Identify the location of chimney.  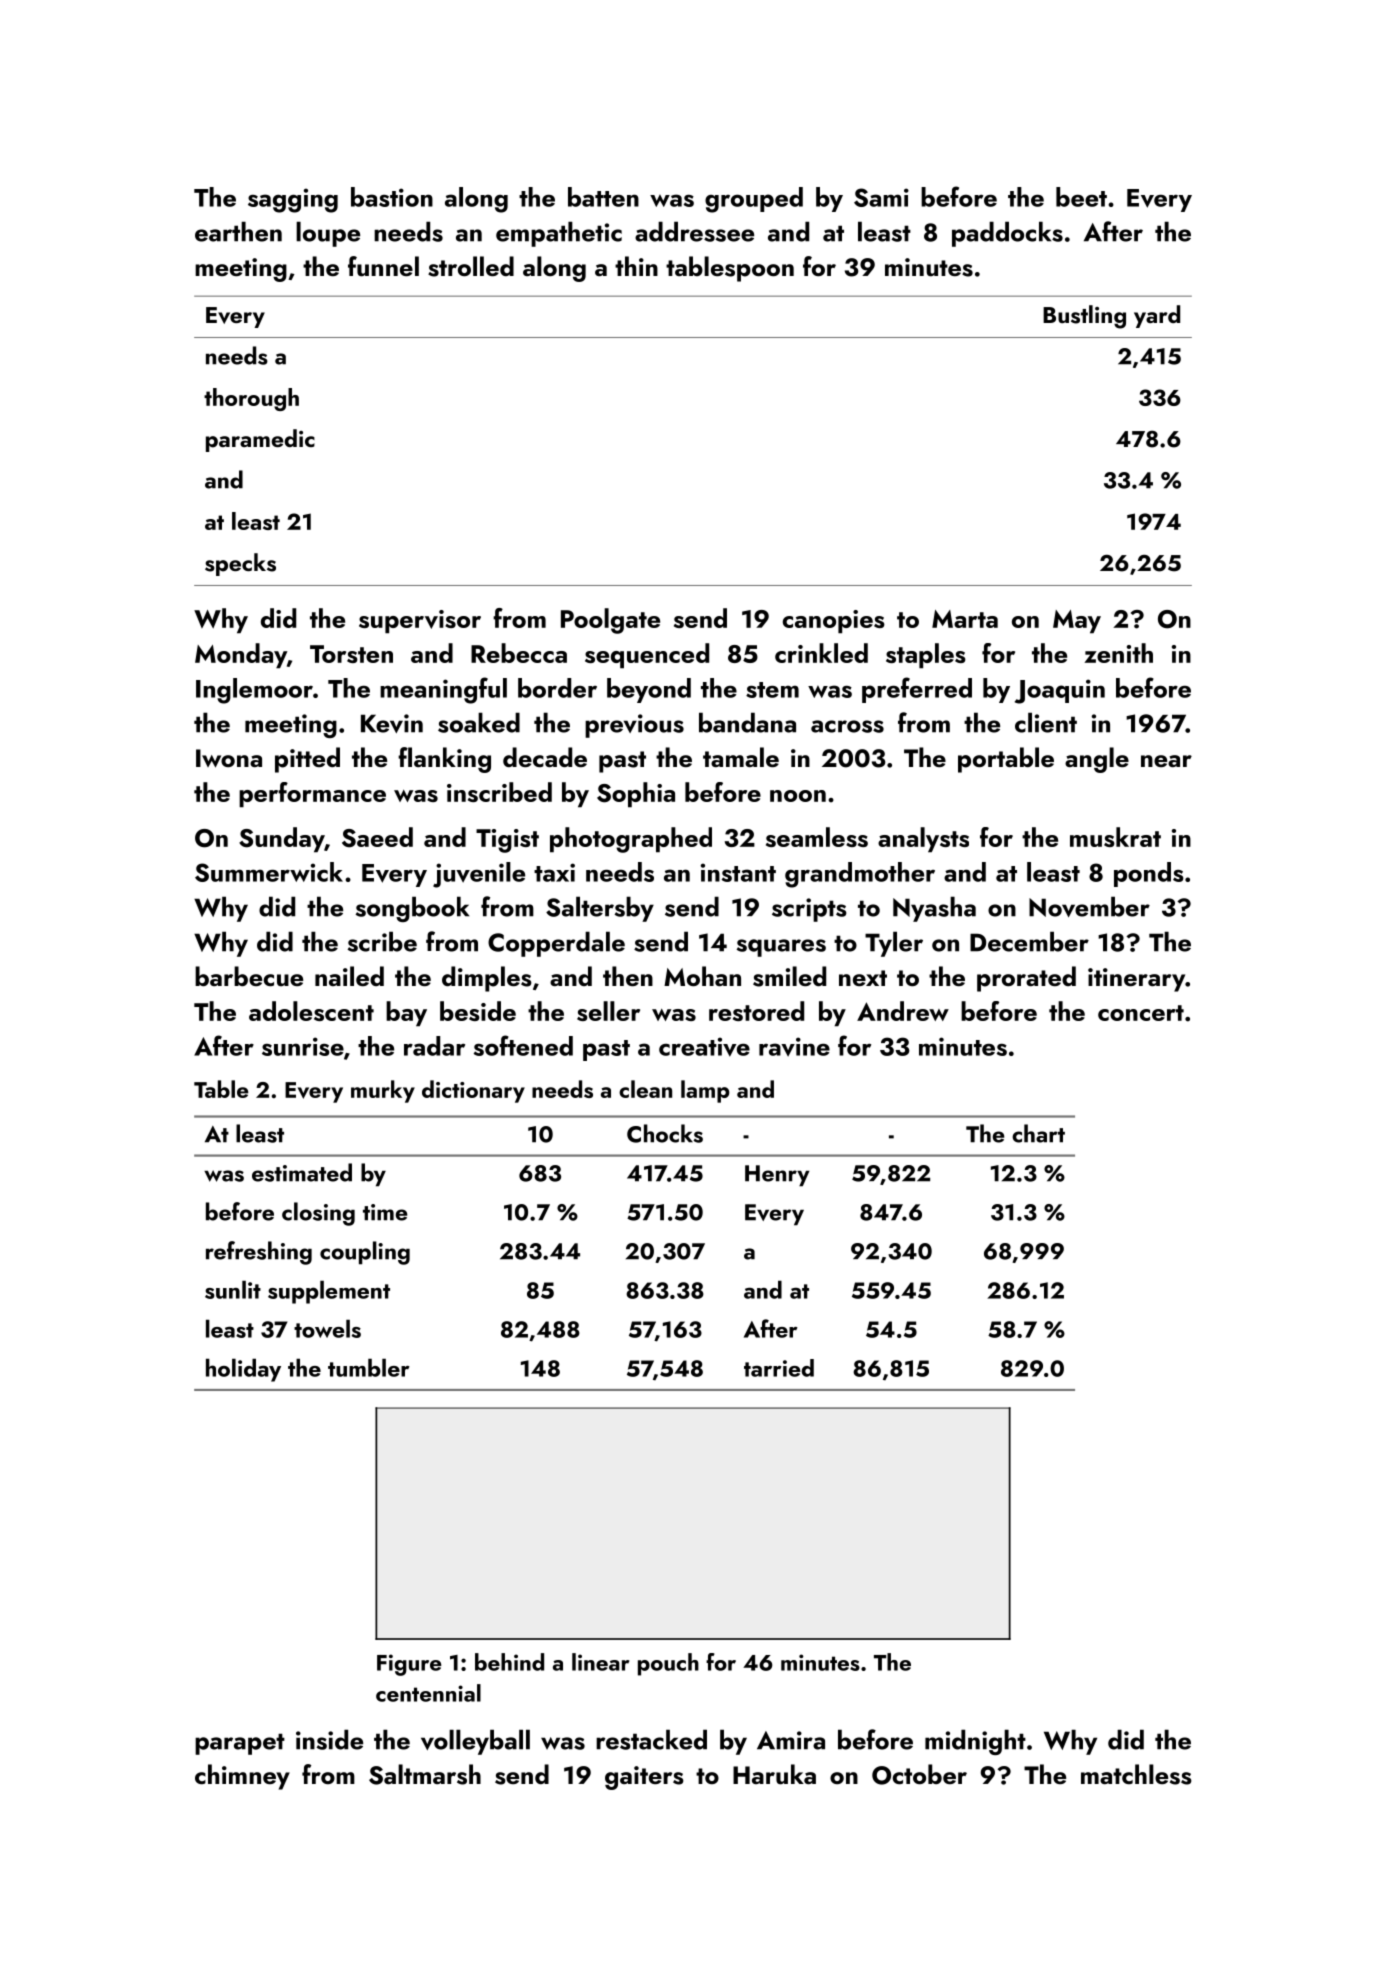
(242, 1777).
